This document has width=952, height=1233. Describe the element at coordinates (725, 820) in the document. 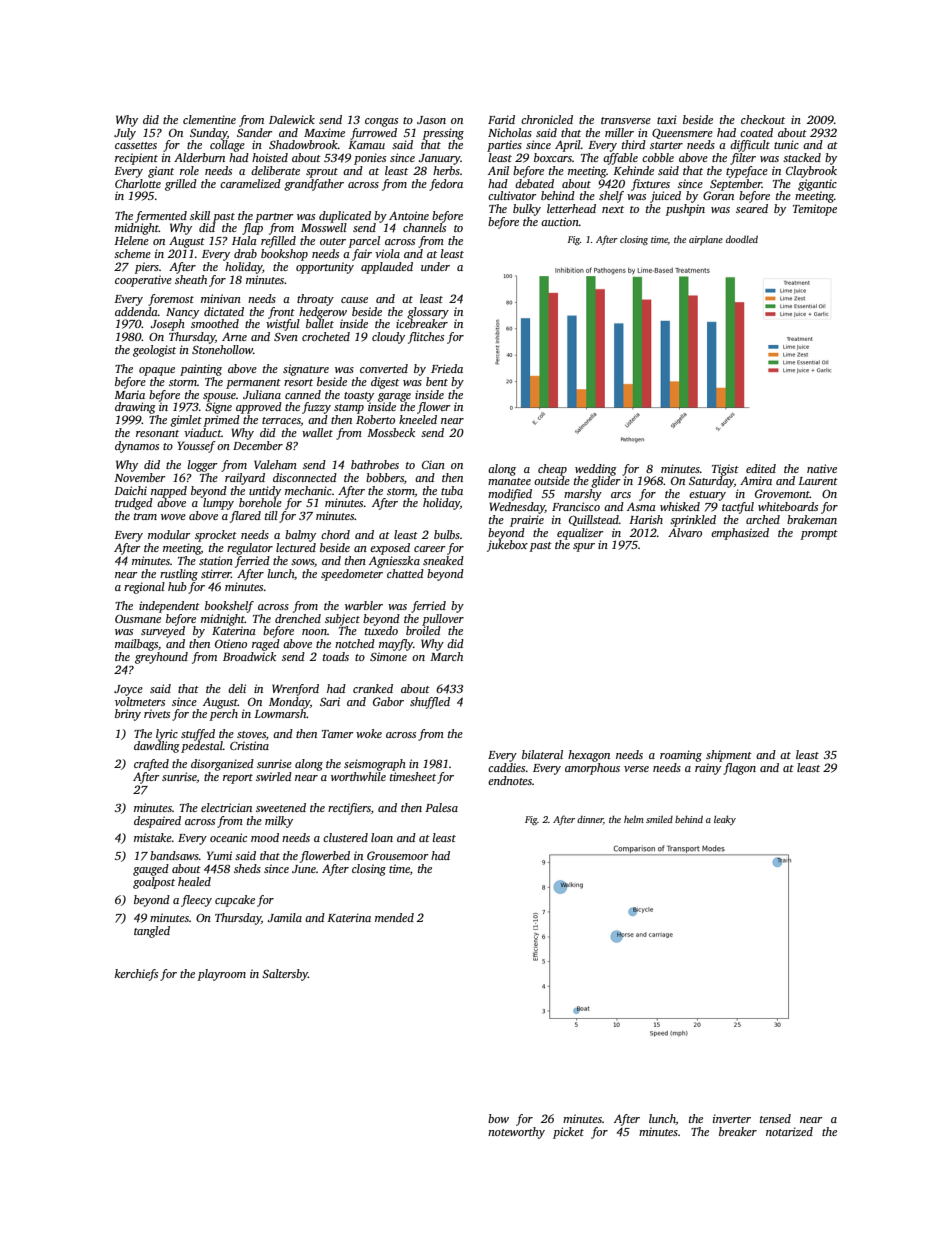

I see `leaky` at that location.
